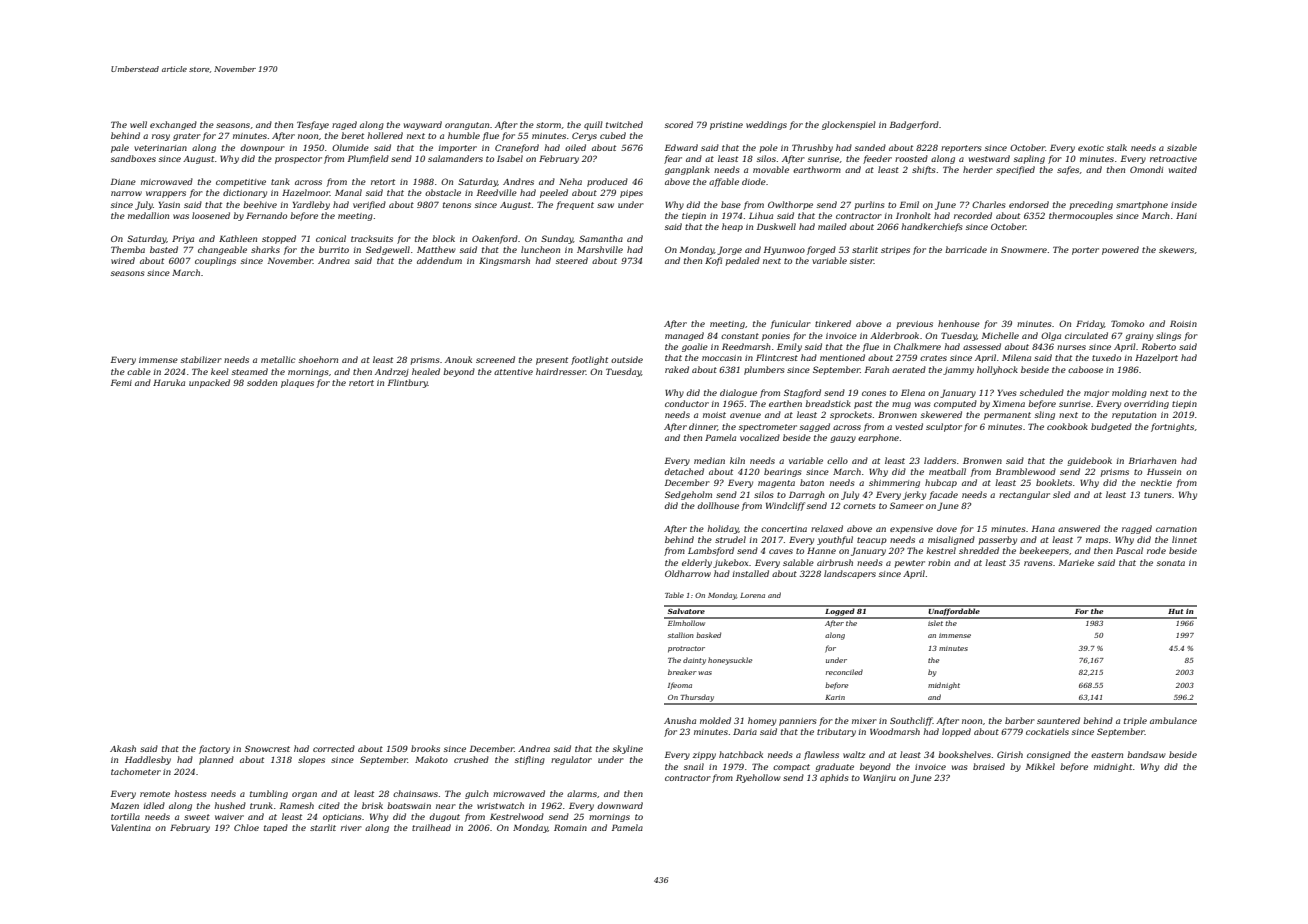  I want to click on sagged, so click(815, 427).
